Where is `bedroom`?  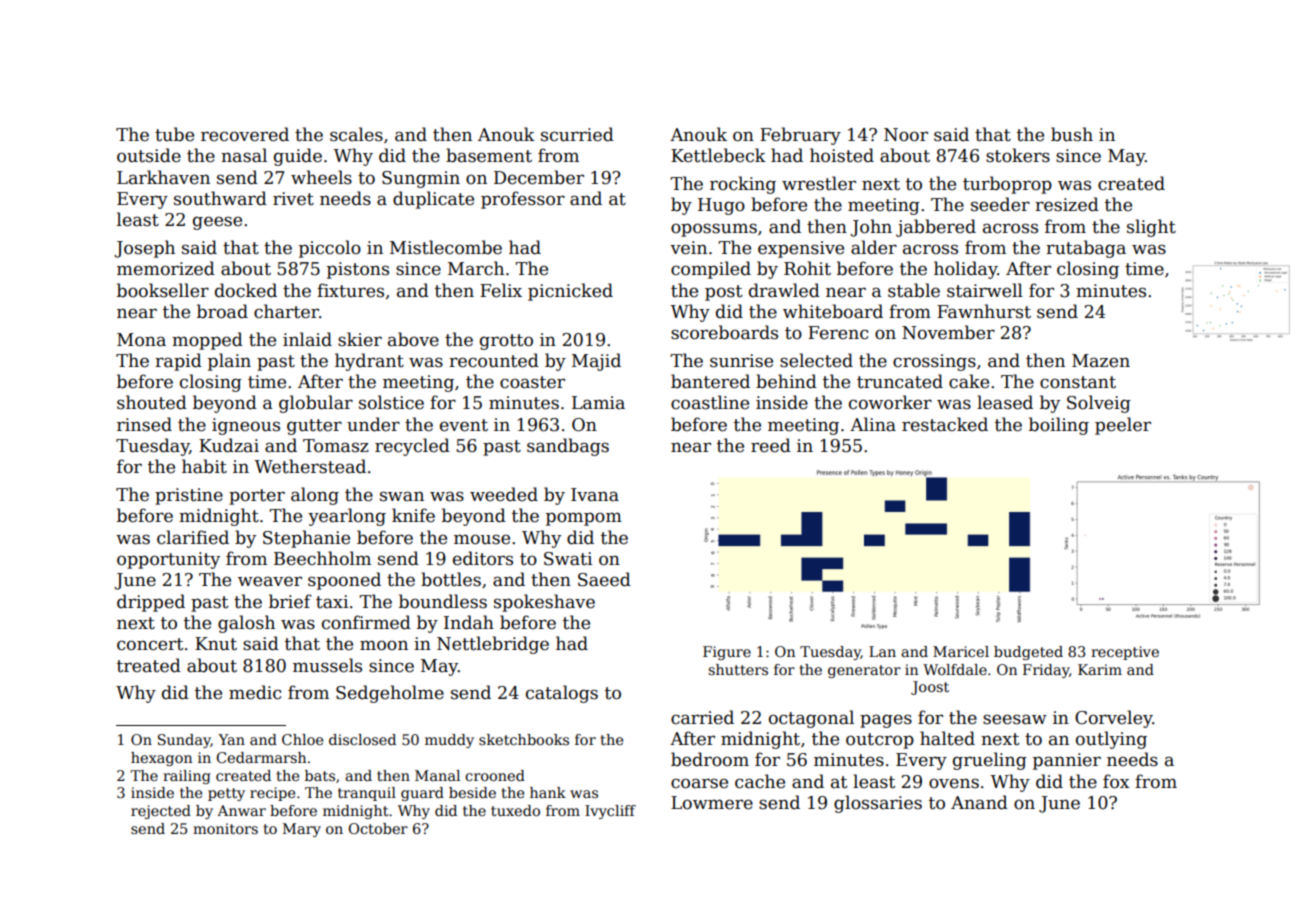 bedroom is located at coordinates (710, 759).
